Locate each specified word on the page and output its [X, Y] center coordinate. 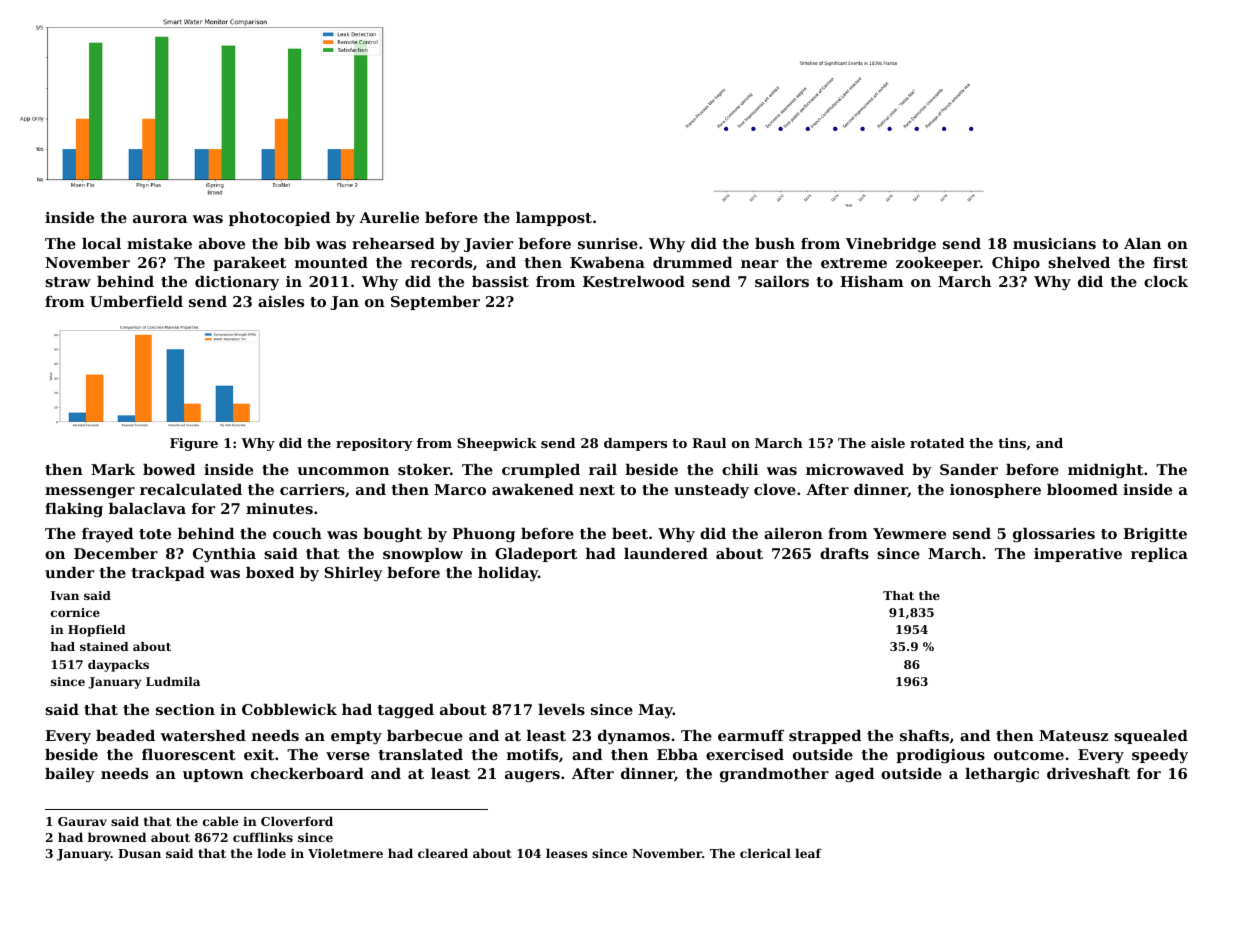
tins [1012, 443]
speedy [1160, 756]
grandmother [774, 775]
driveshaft [1088, 773]
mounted [331, 262]
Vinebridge [890, 245]
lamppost [554, 219]
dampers [635, 444]
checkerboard [307, 773]
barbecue [425, 735]
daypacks [118, 666]
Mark [113, 469]
